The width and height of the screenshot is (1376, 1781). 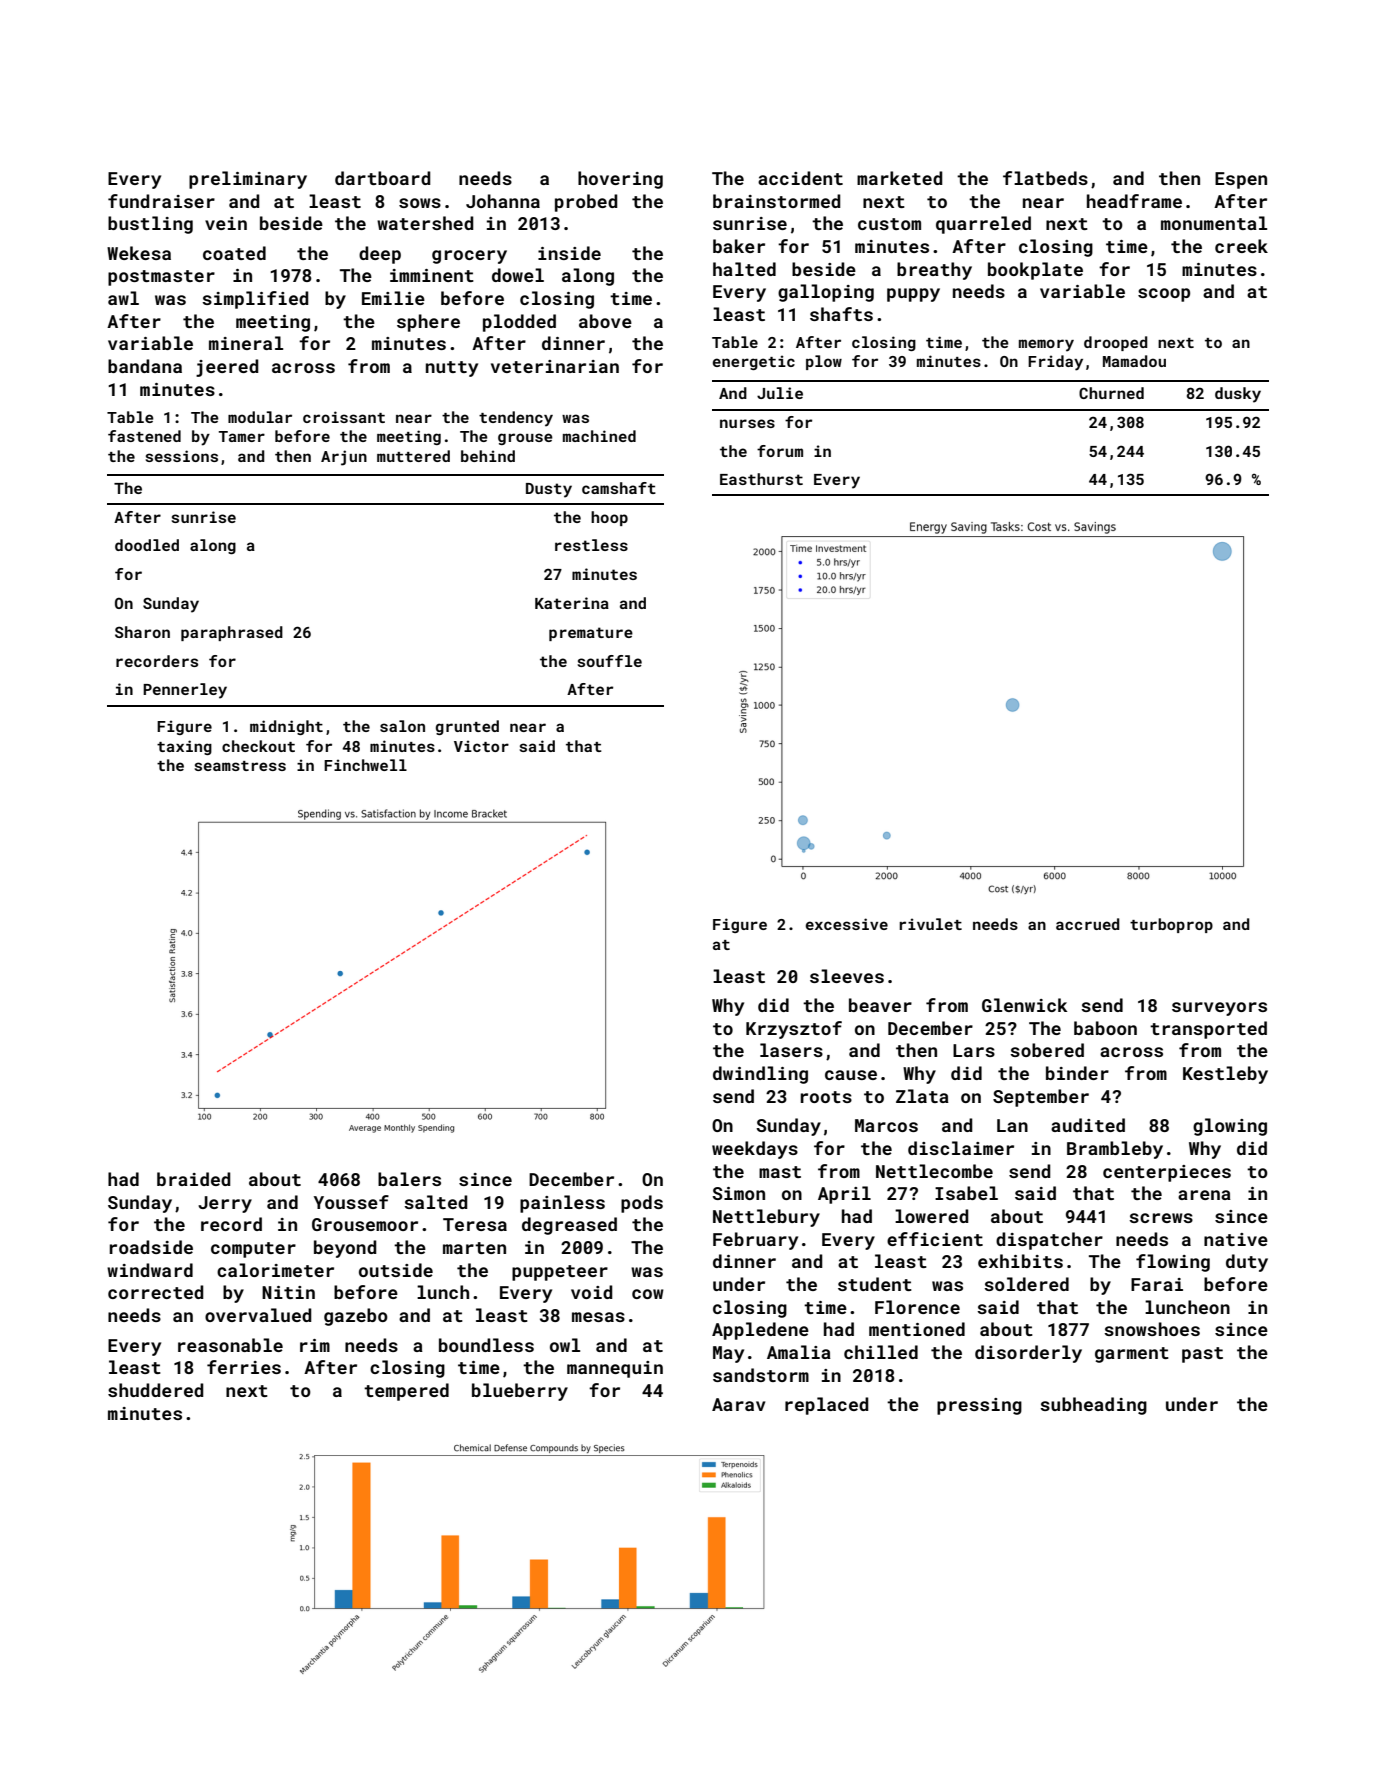 I want to click on excessive, so click(x=847, y=924).
